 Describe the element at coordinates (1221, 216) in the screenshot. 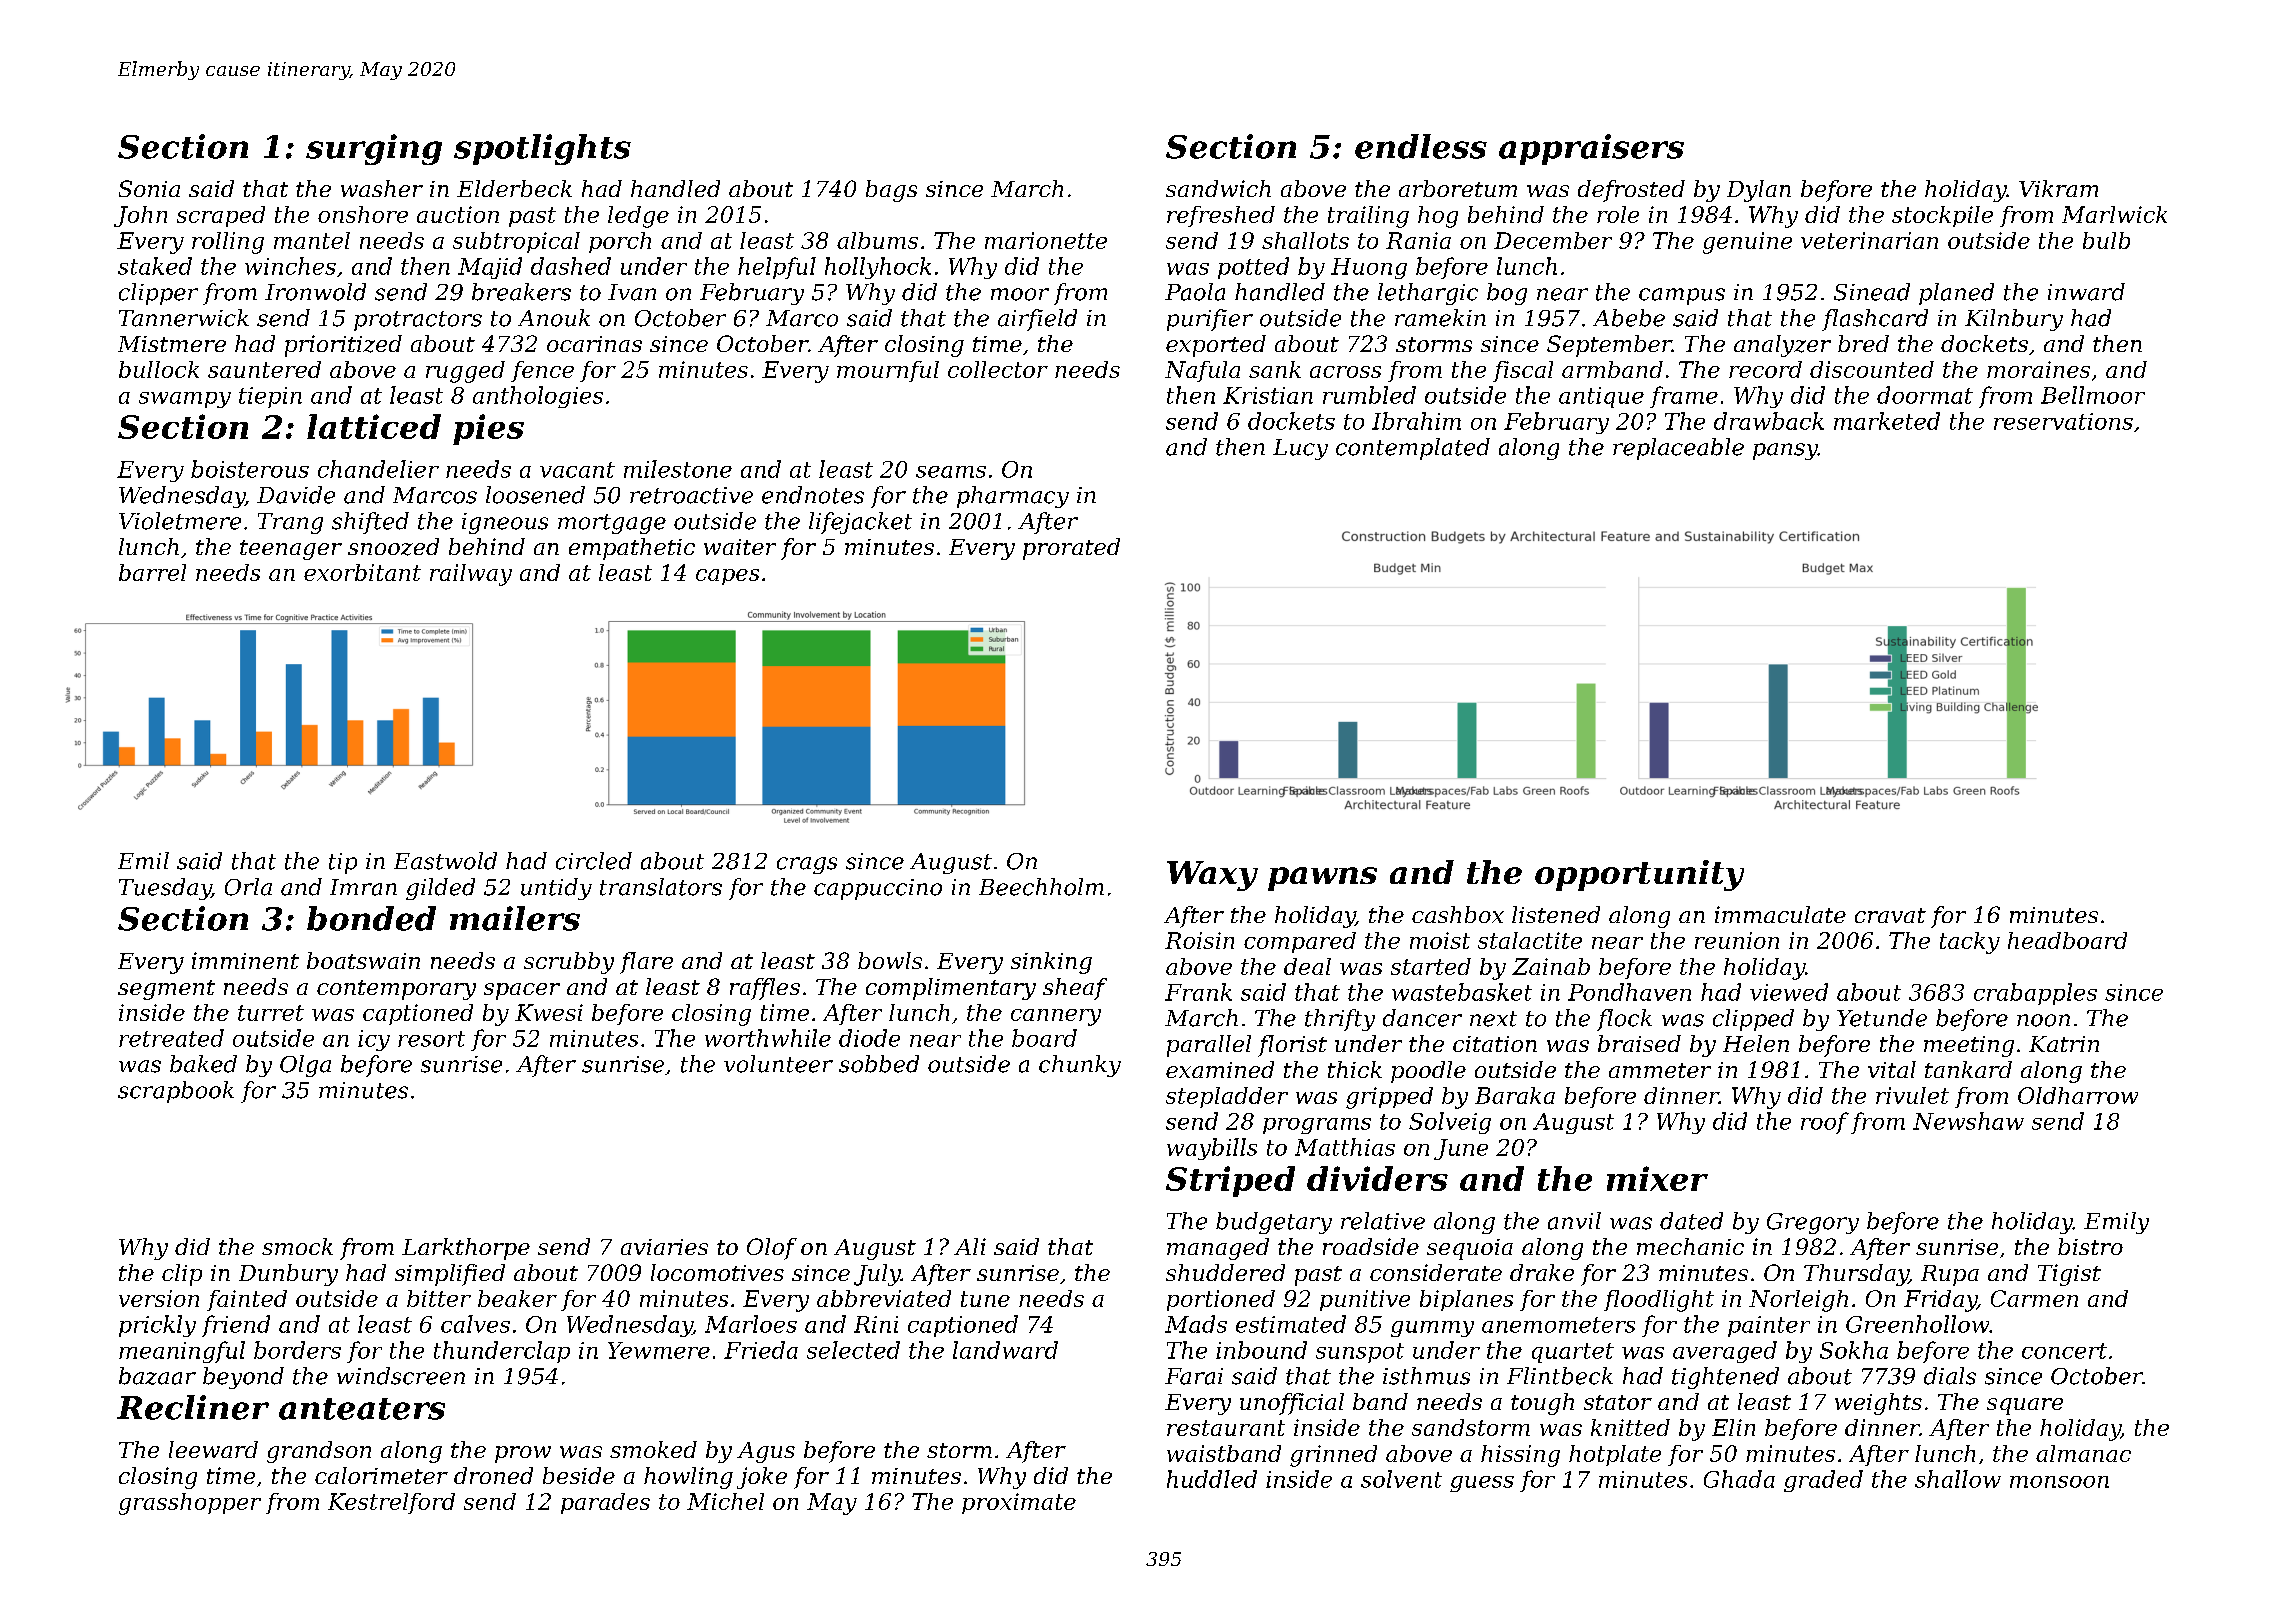

I see `refreshed` at that location.
